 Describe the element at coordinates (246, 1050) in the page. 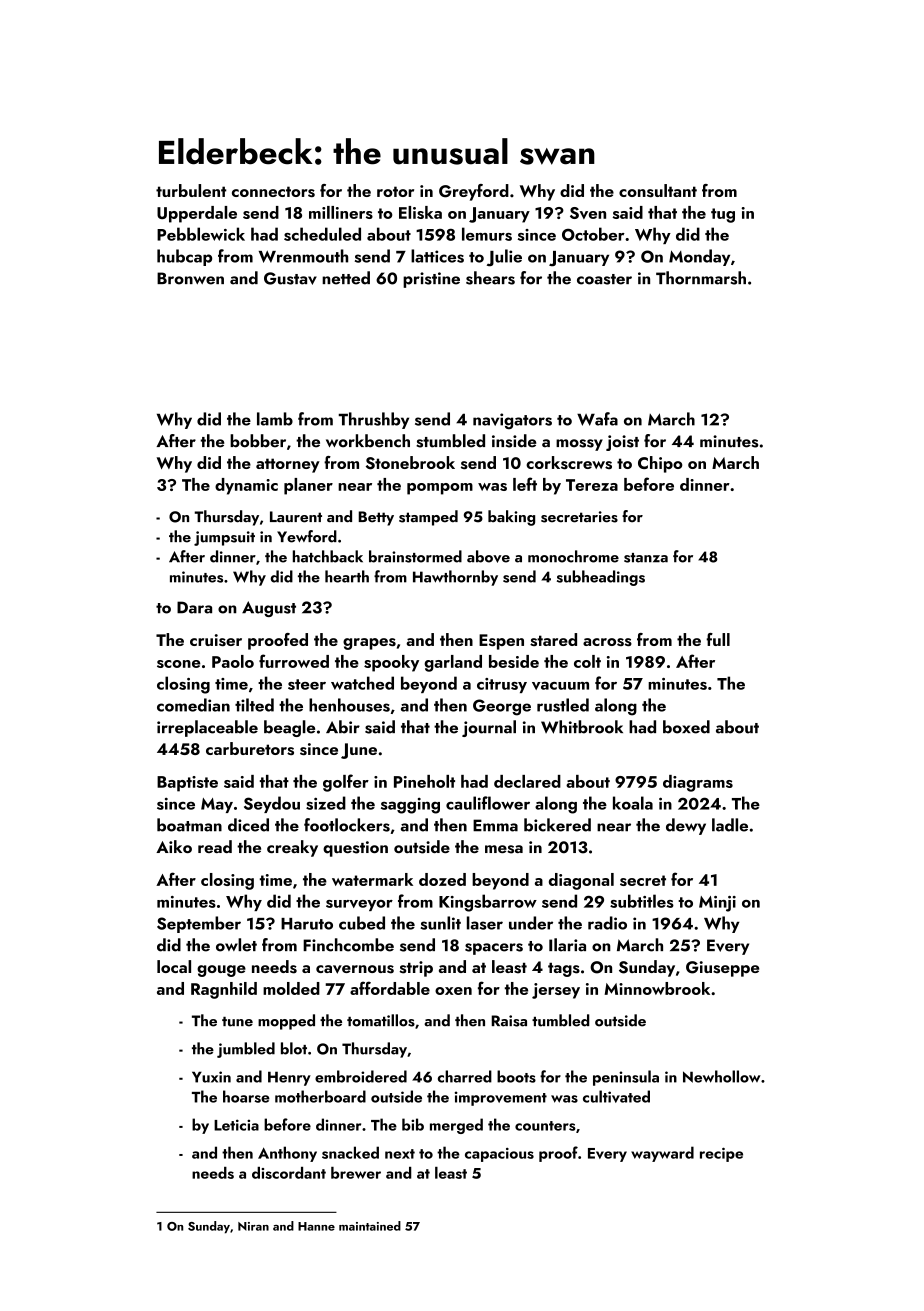

I see `jumbled` at that location.
